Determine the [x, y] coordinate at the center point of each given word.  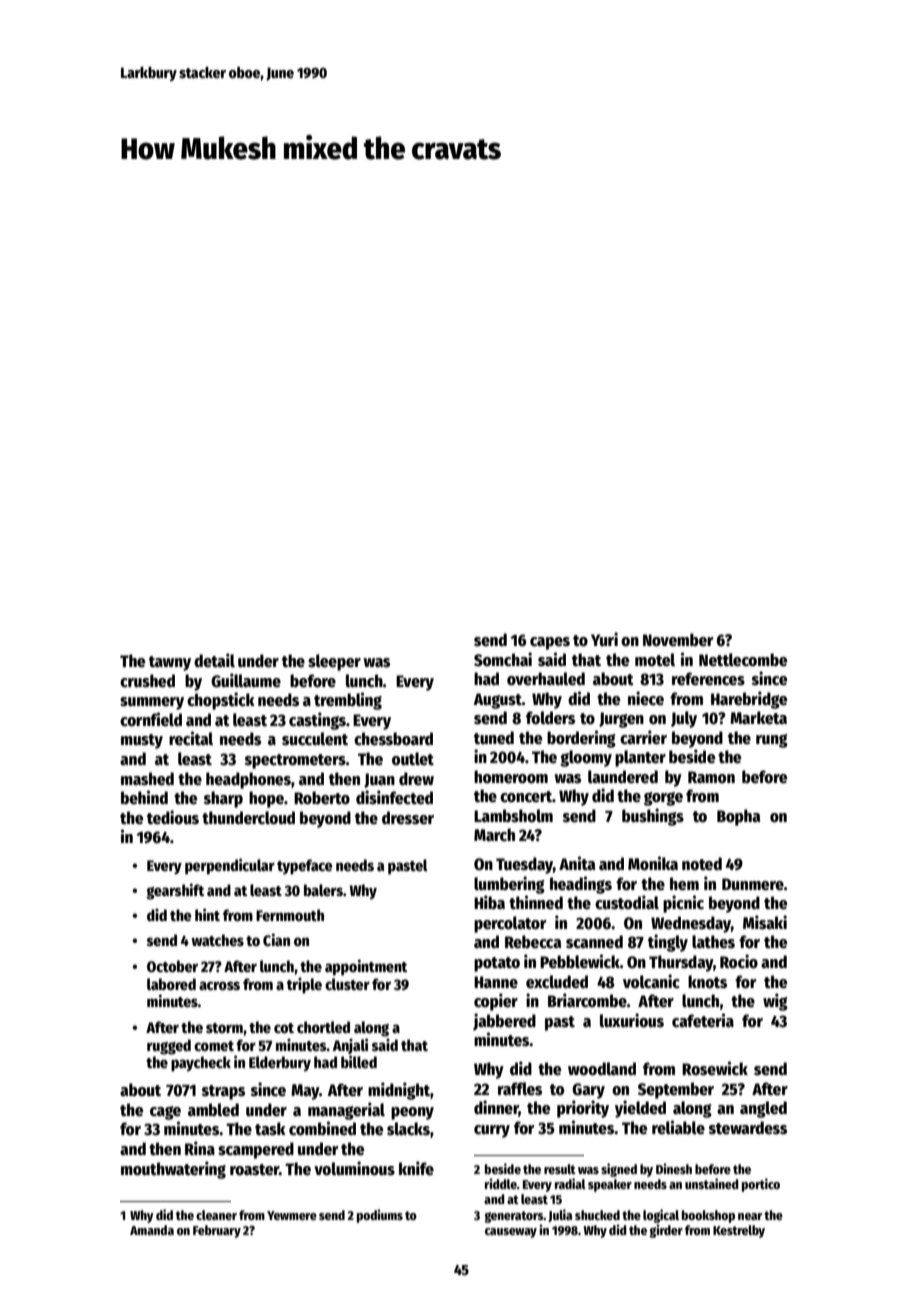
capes [550, 643]
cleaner [216, 1215]
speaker [610, 1185]
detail [214, 660]
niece [646, 698]
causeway [511, 1233]
